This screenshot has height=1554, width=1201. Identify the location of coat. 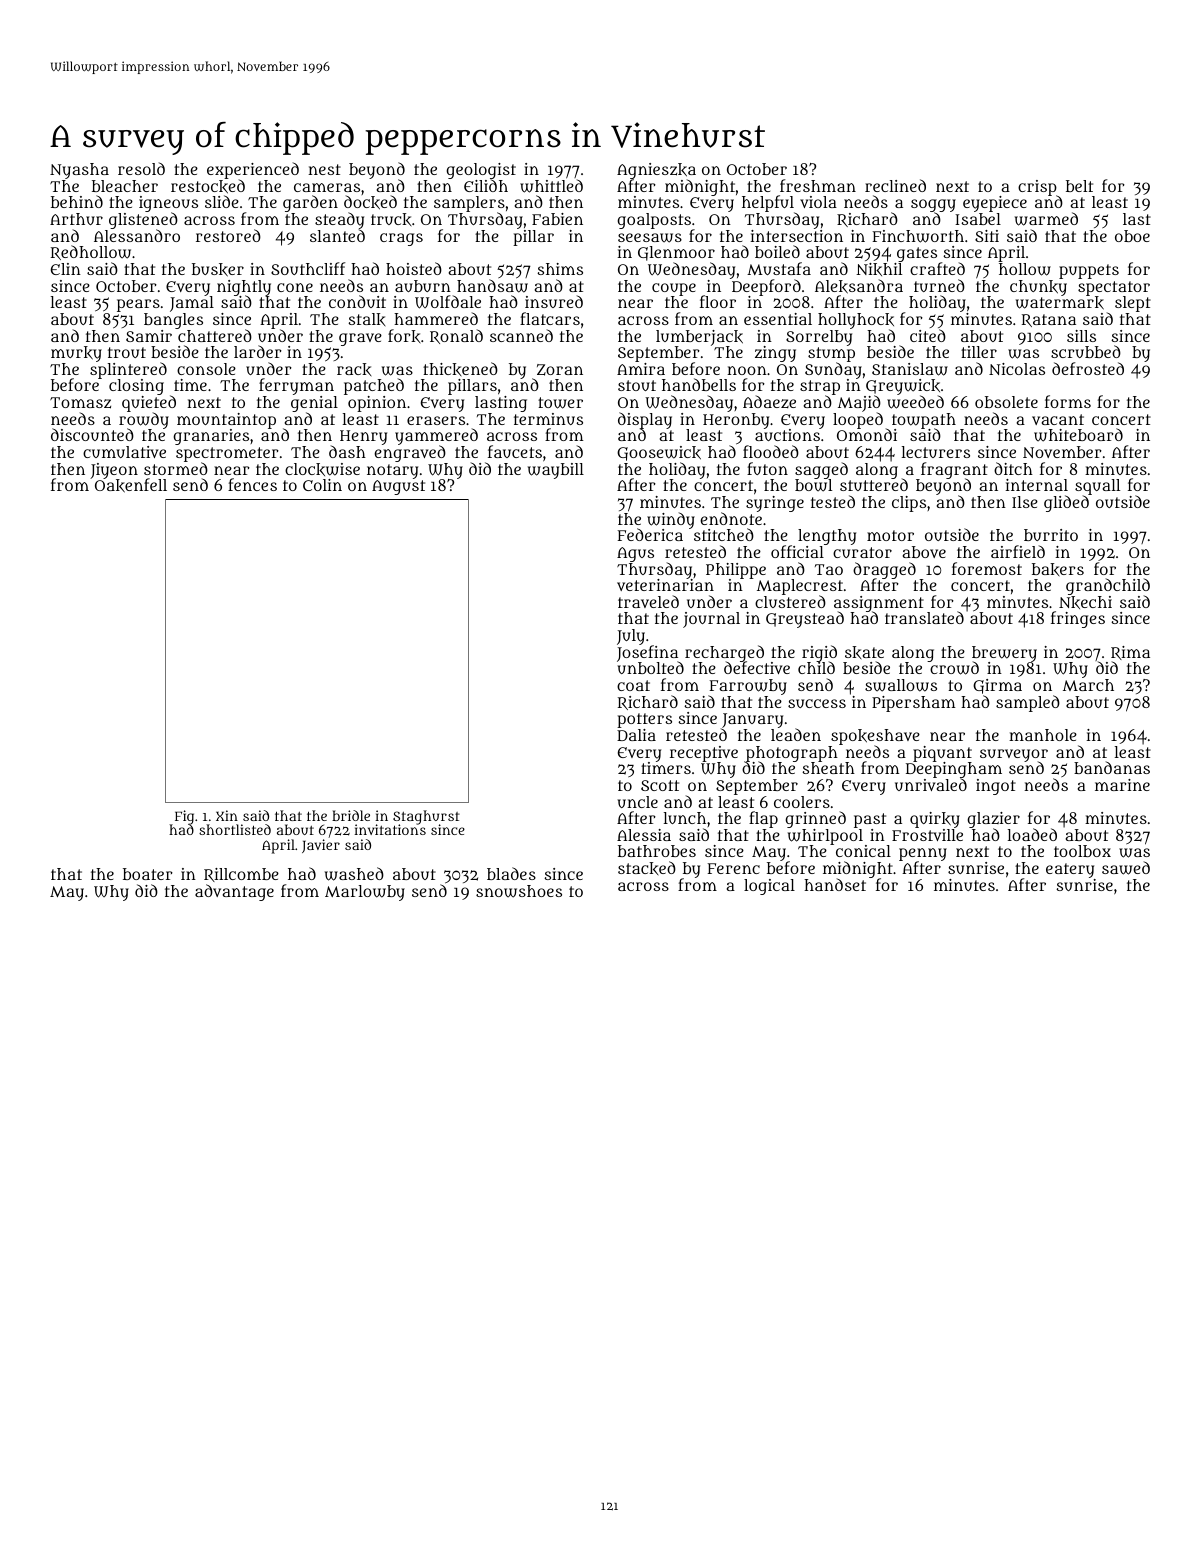
(633, 685).
